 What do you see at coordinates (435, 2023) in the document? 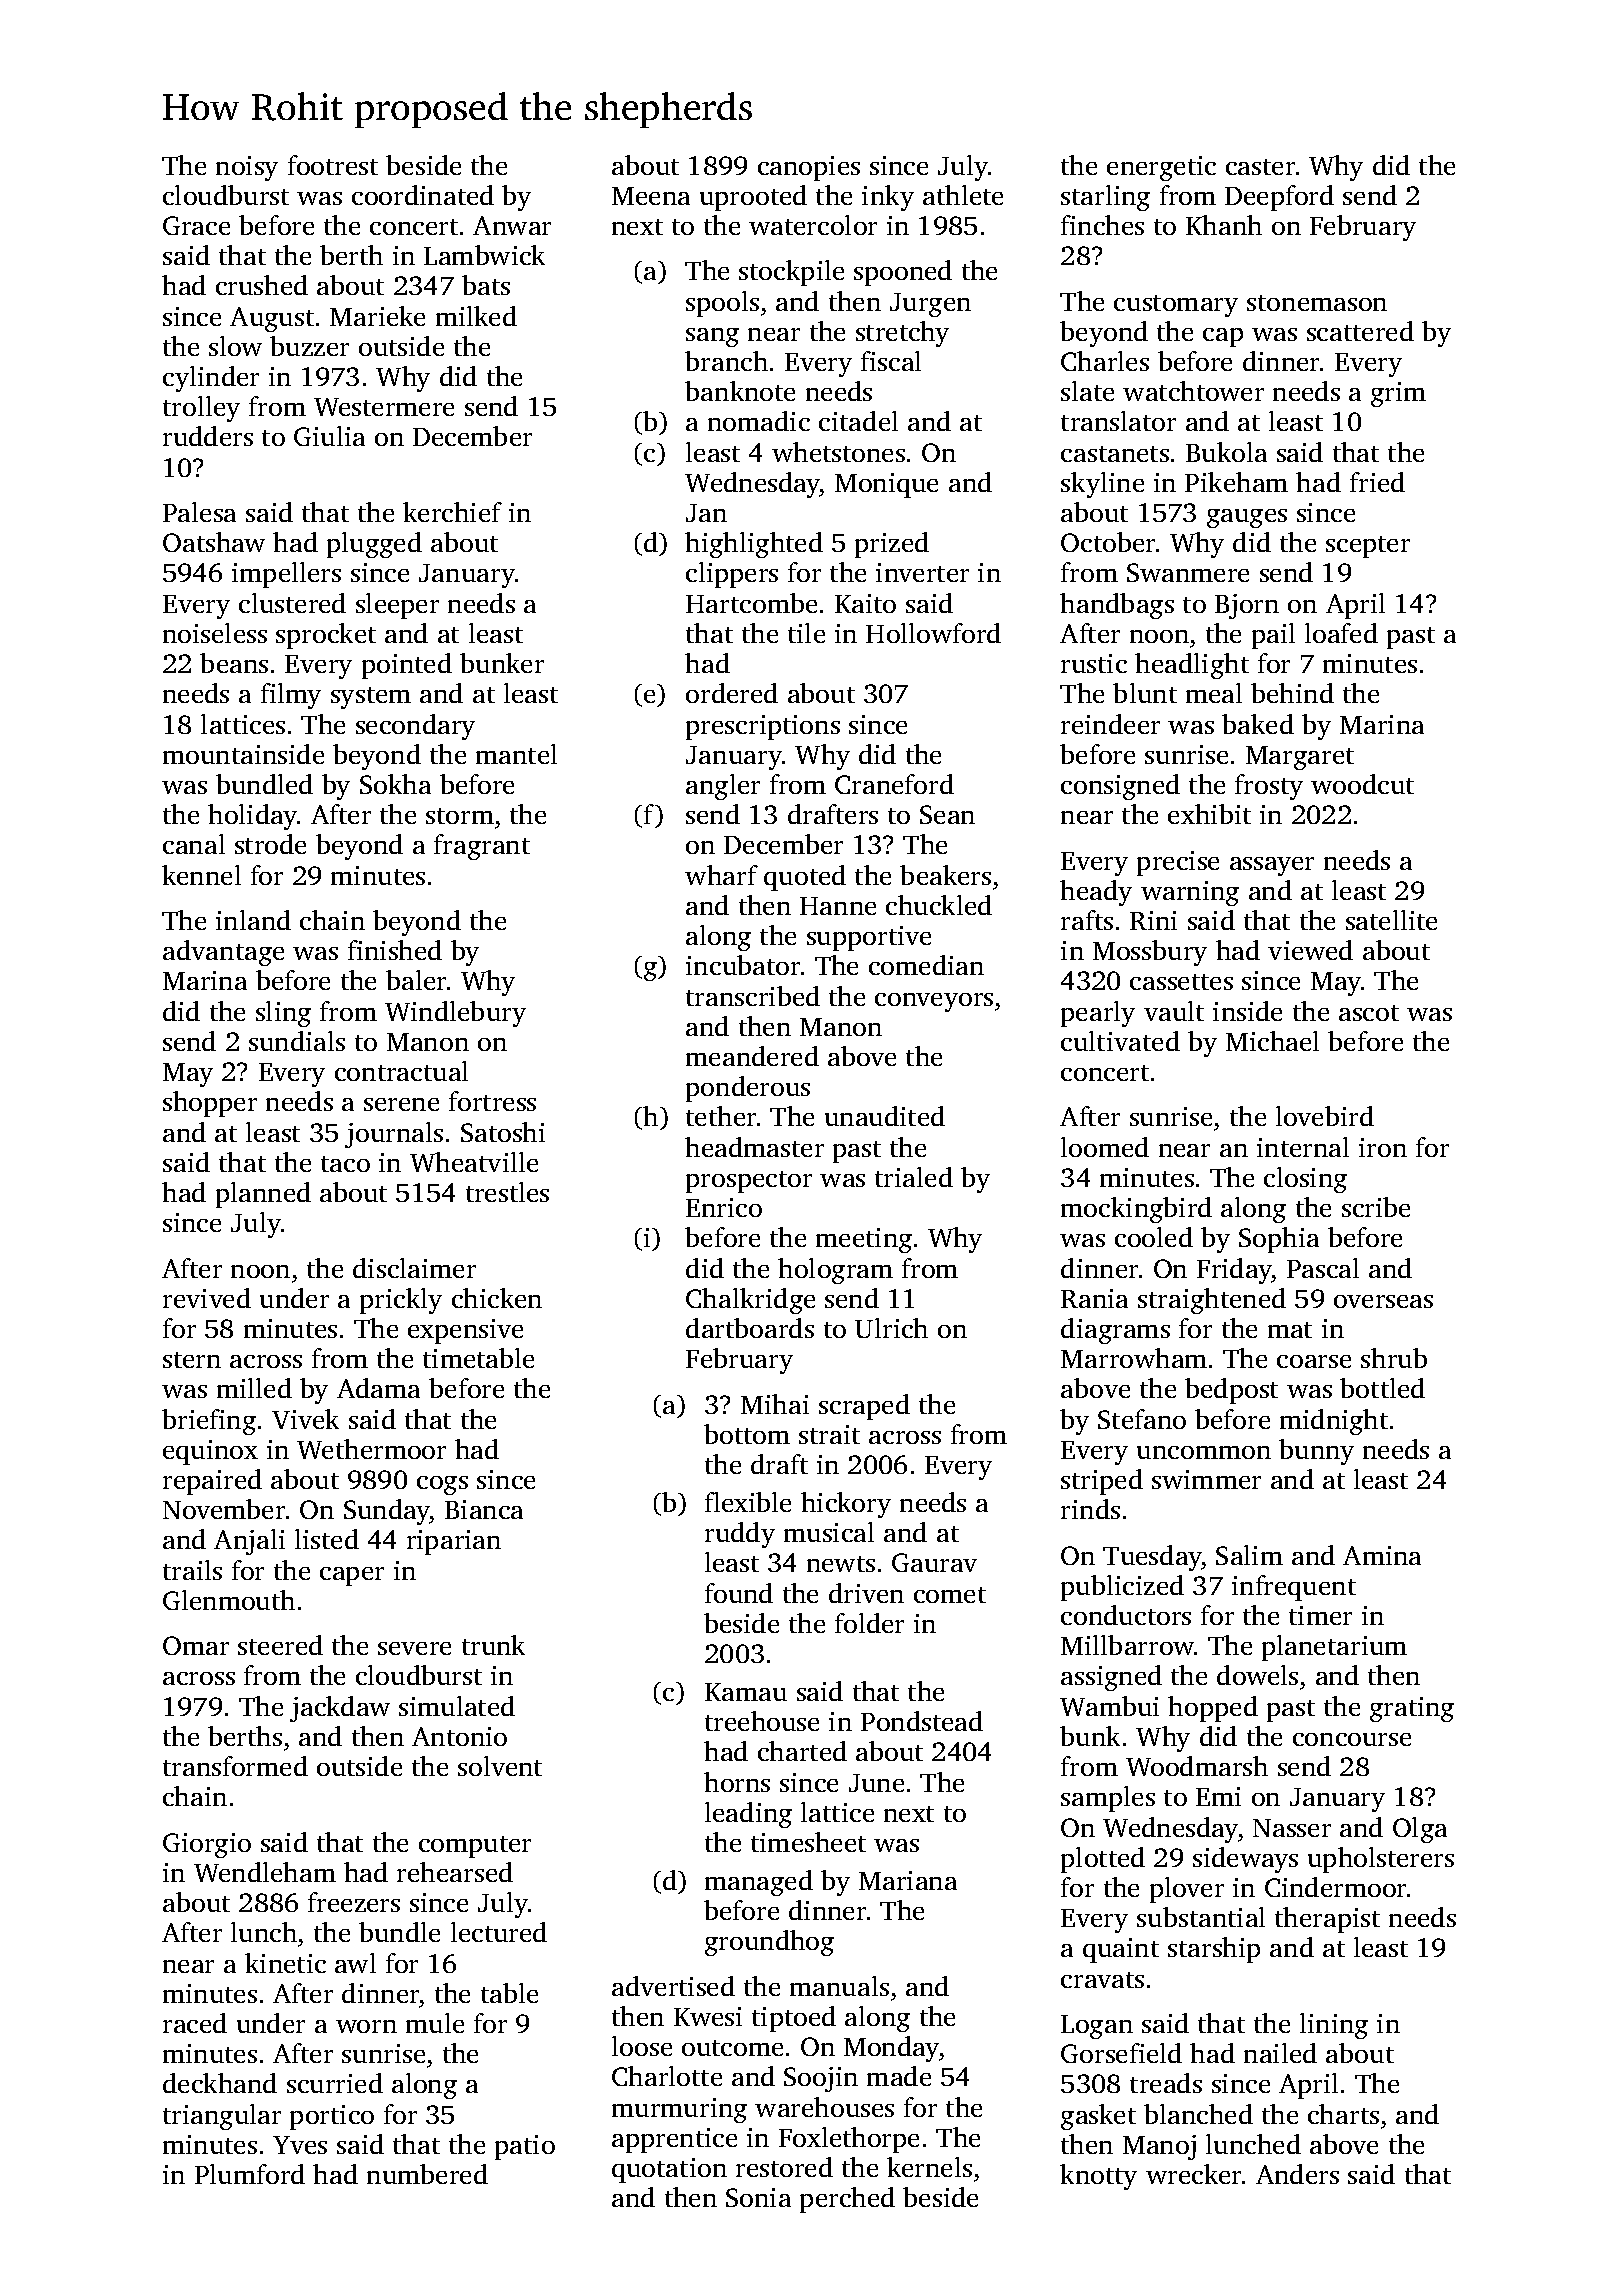
I see `mule` at bounding box center [435, 2023].
